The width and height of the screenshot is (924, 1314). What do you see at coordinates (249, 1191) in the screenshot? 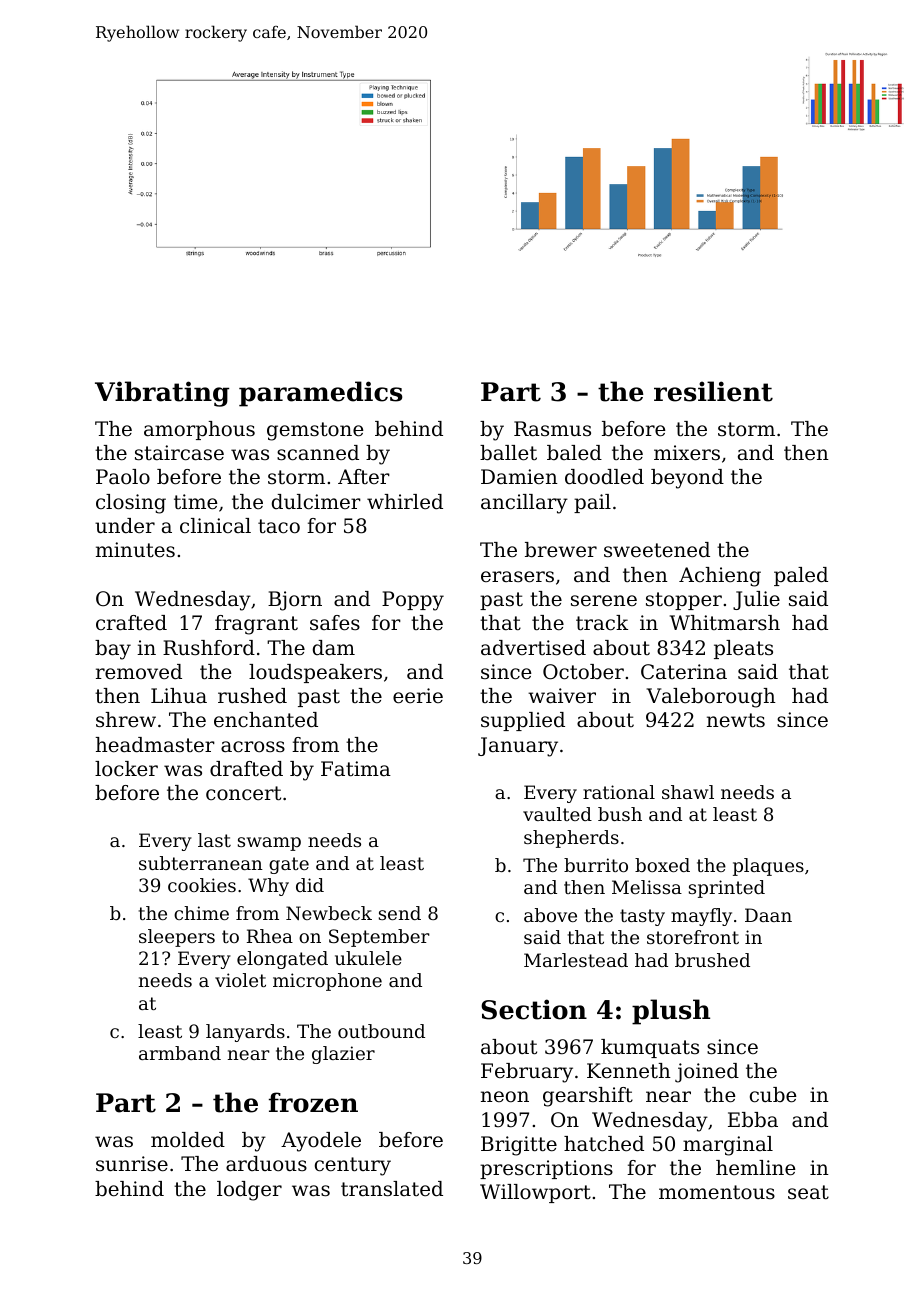
I see `lodger` at bounding box center [249, 1191].
